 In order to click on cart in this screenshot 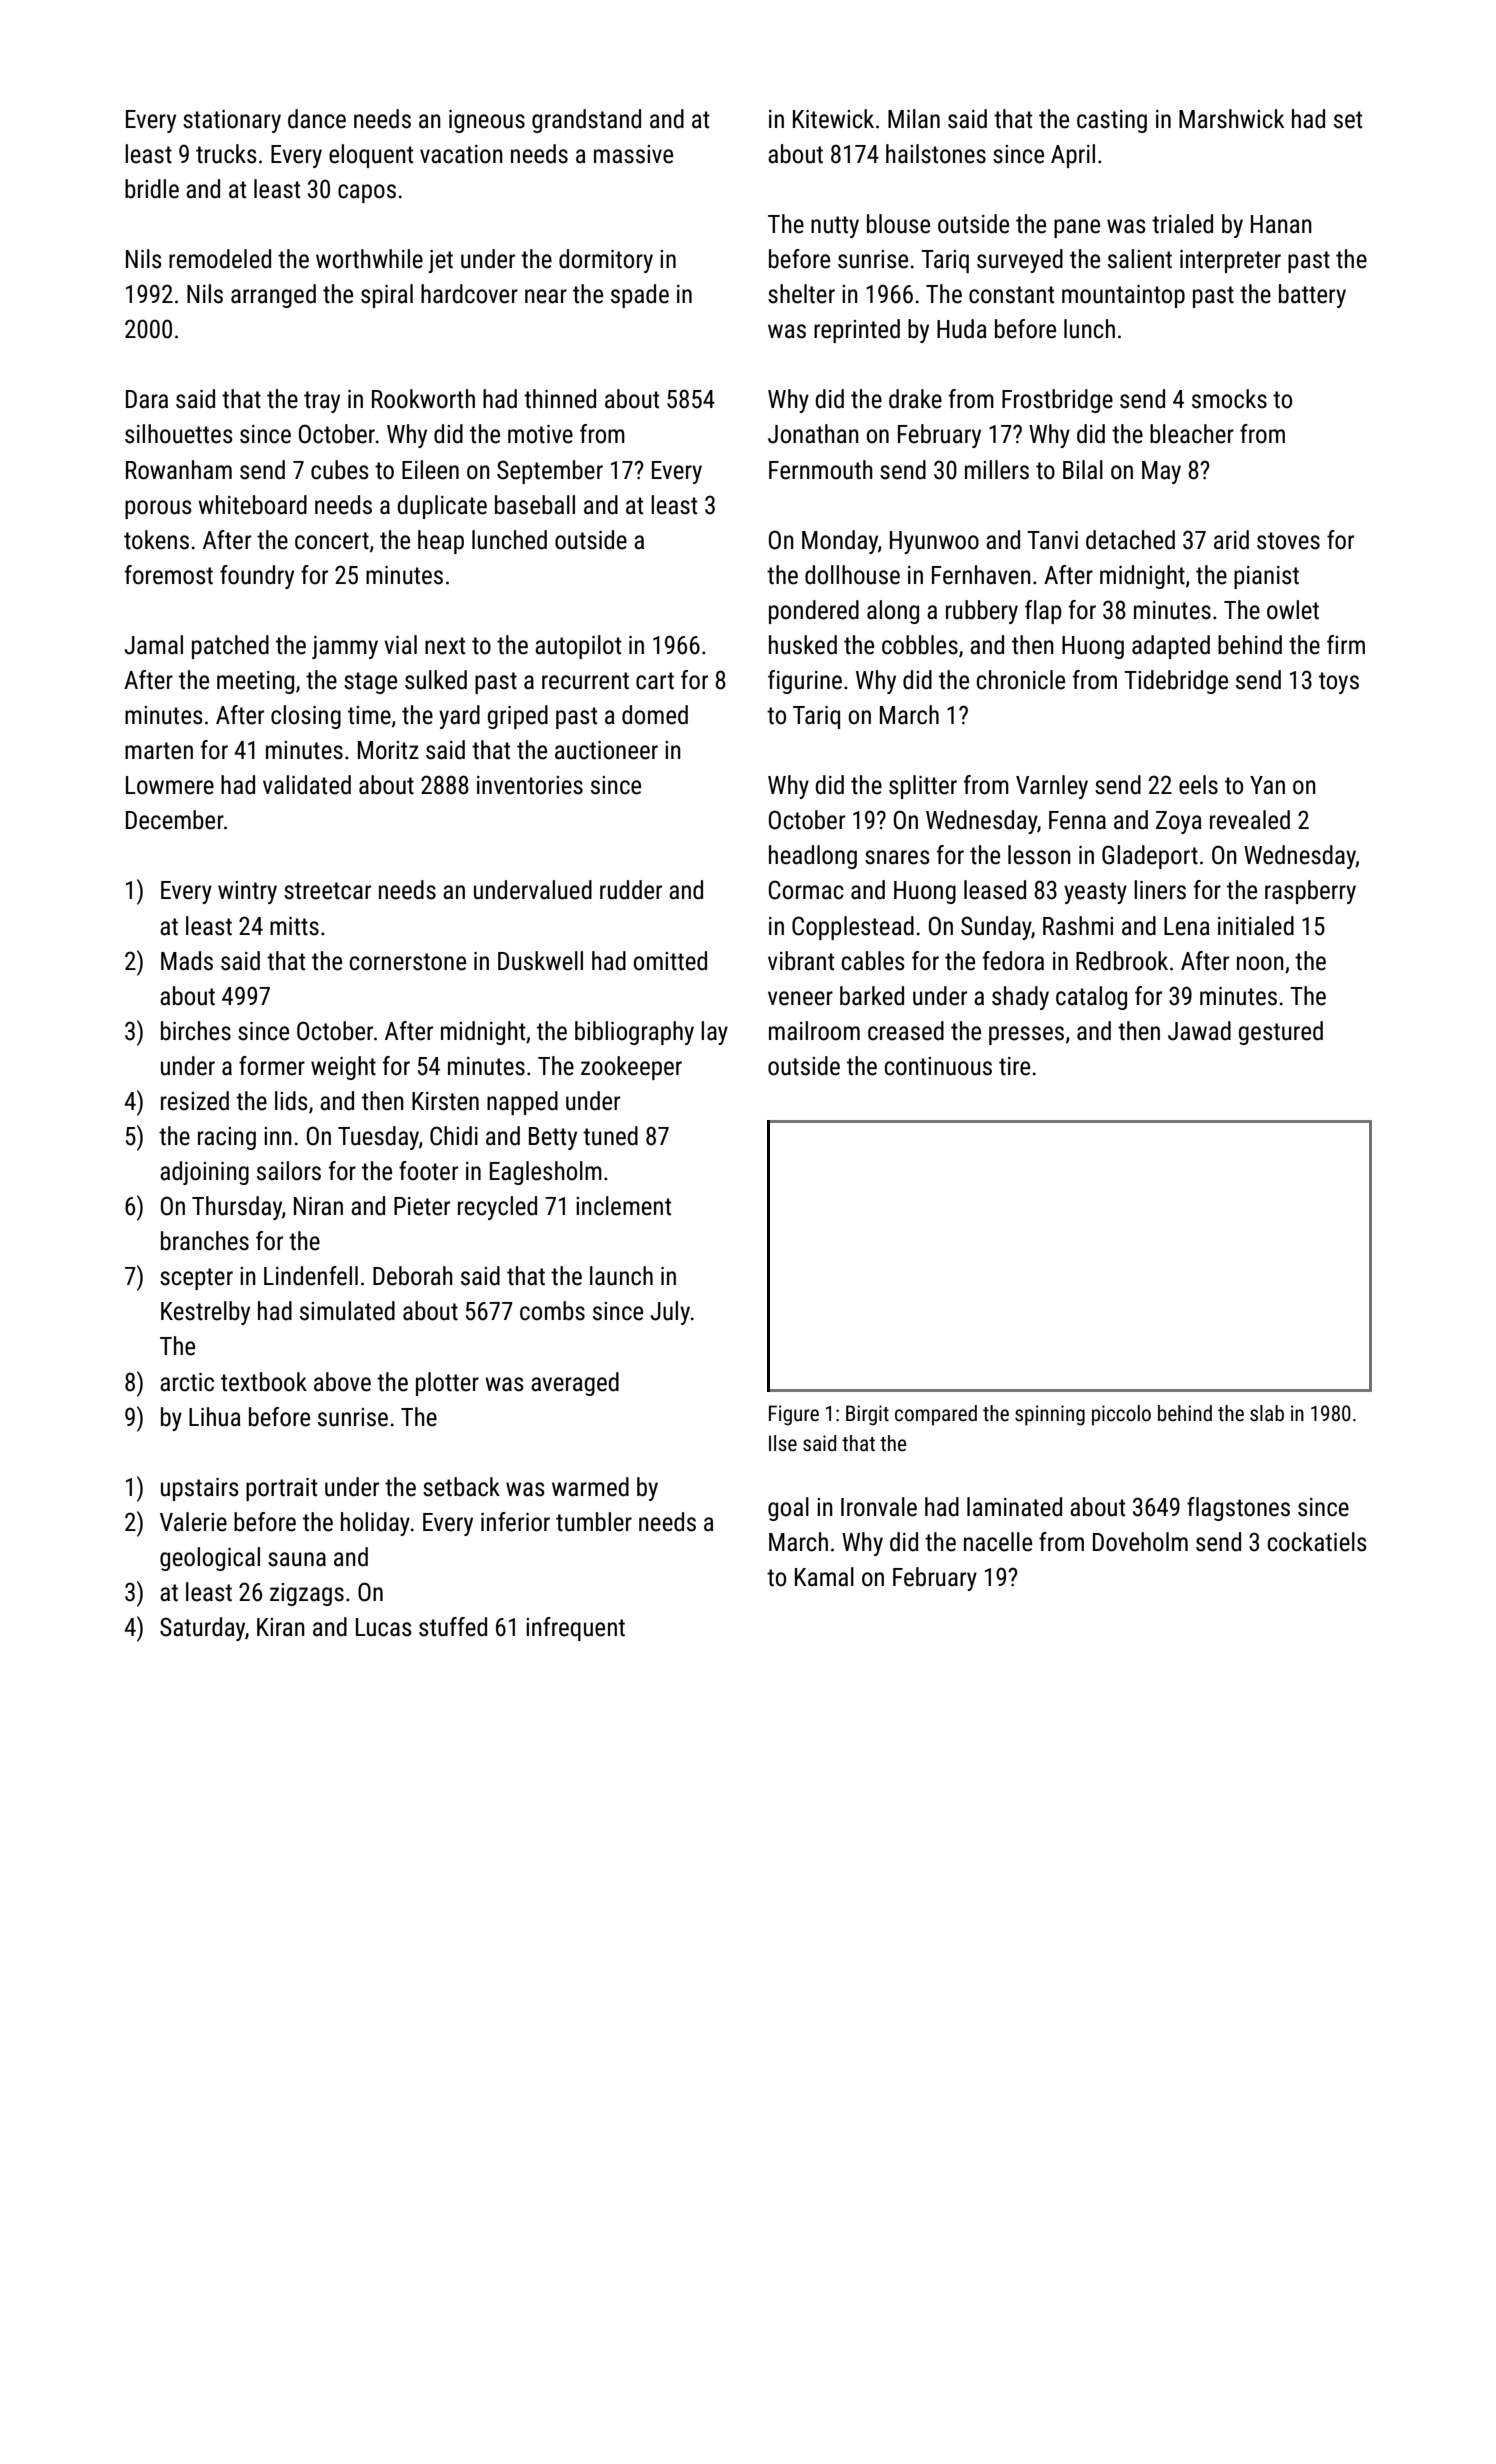, I will do `click(655, 681)`.
